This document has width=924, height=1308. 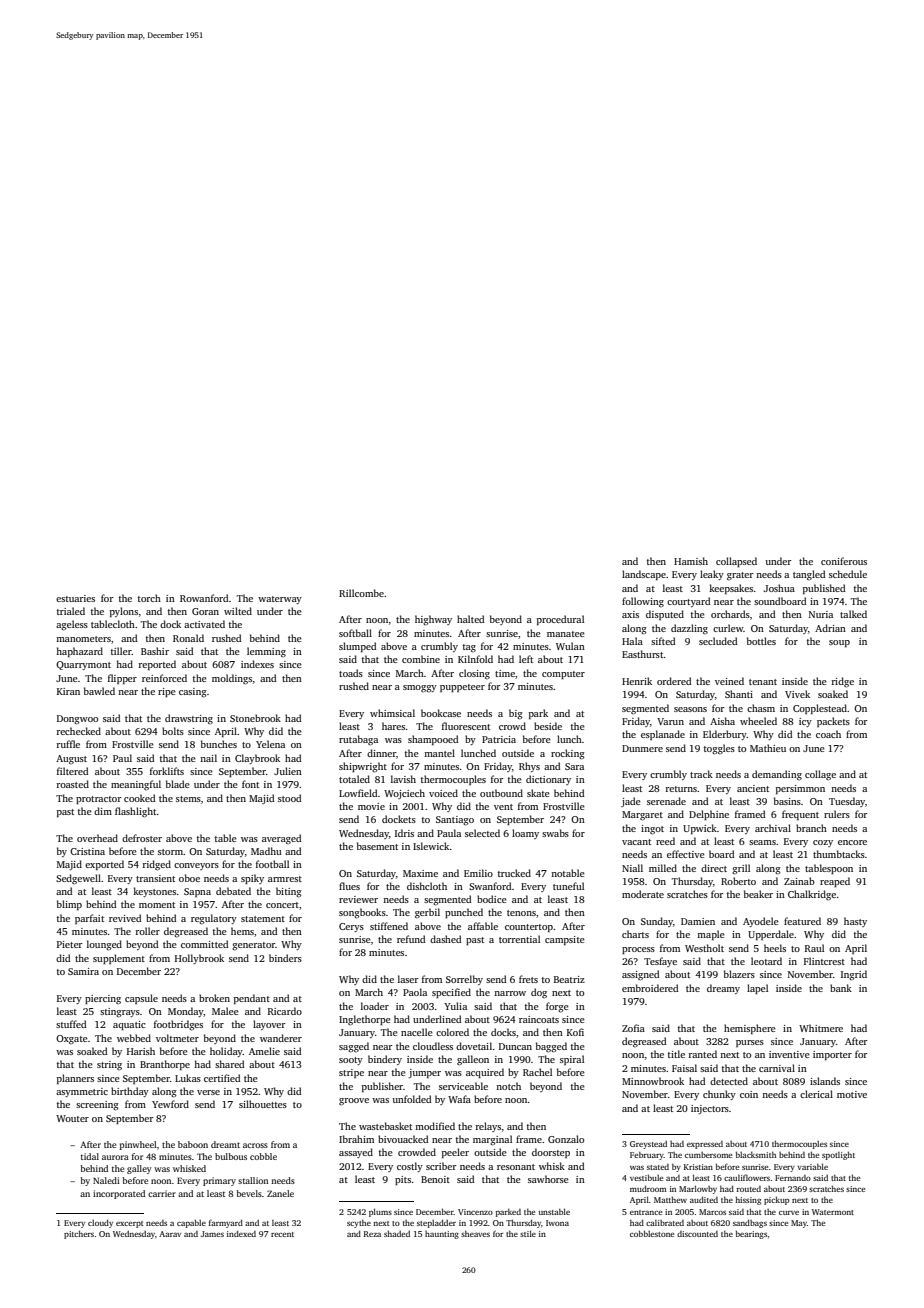 I want to click on Margaret, so click(x=642, y=816).
